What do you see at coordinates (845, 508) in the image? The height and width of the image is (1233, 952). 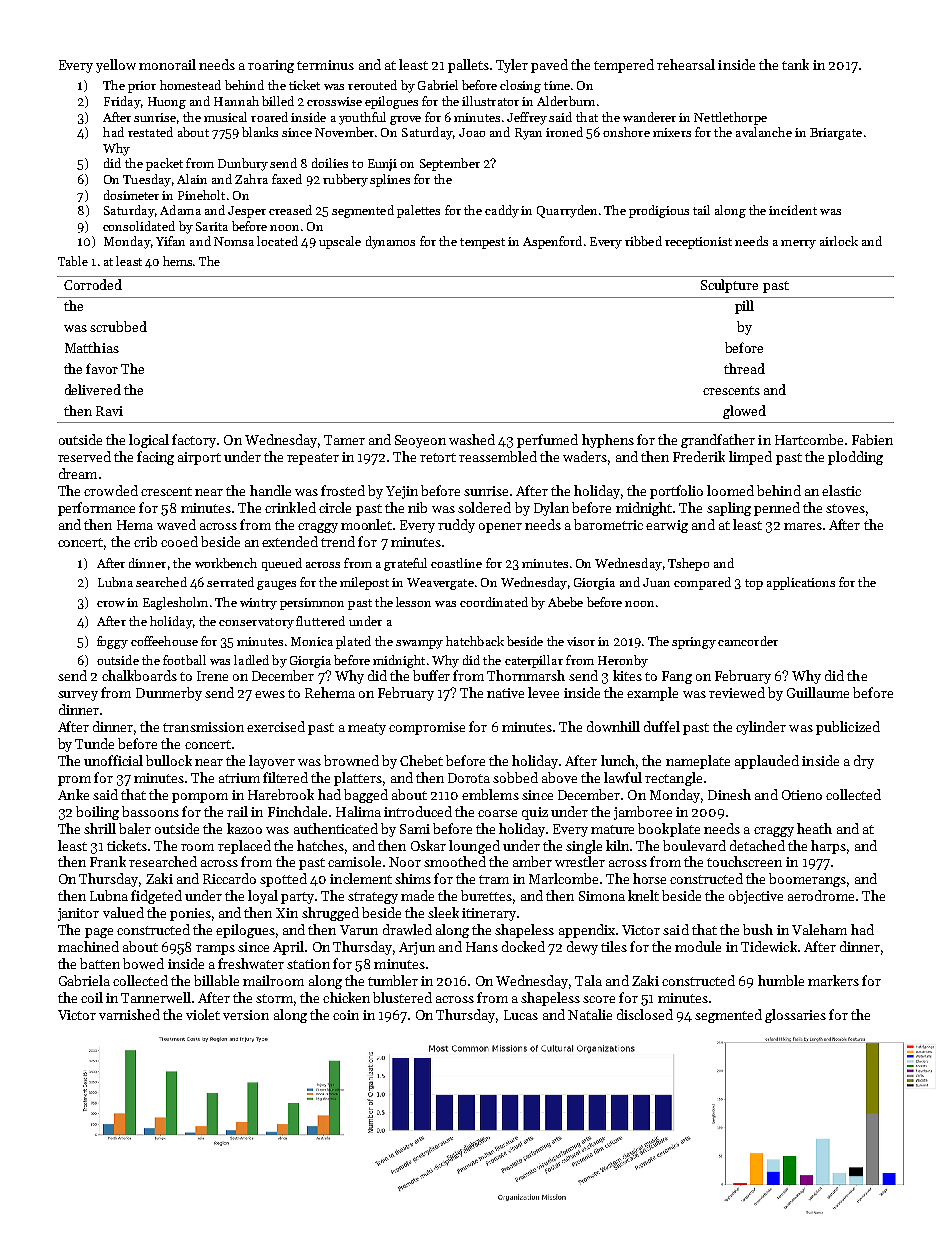 I see `stoves` at bounding box center [845, 508].
